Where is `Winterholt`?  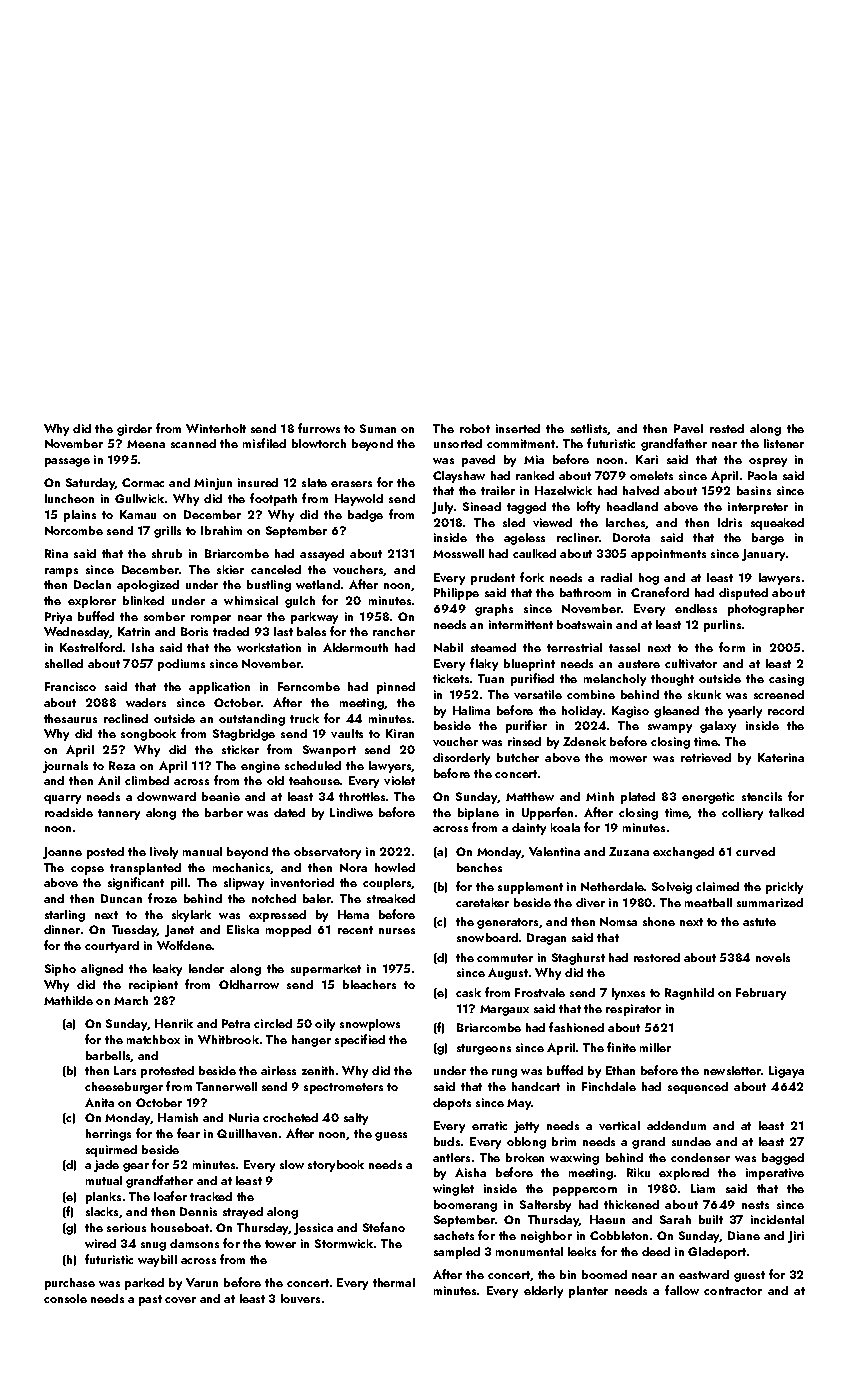
Winterholt is located at coordinates (216, 428).
